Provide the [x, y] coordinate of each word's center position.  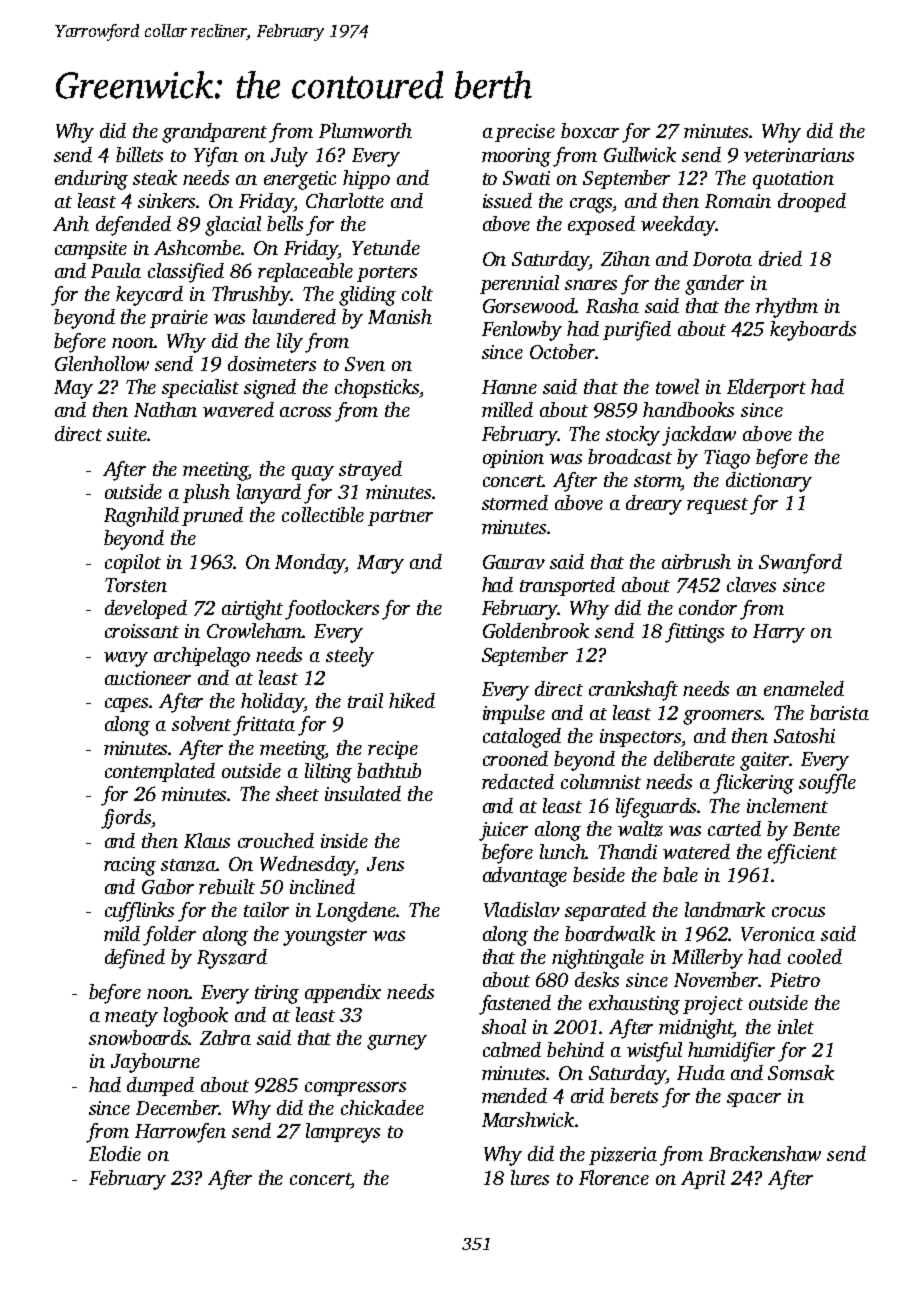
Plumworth [365, 130]
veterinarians [799, 155]
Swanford [800, 564]
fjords [126, 819]
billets [139, 154]
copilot [133, 563]
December [178, 1107]
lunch [563, 851]
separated [605, 911]
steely [350, 657]
